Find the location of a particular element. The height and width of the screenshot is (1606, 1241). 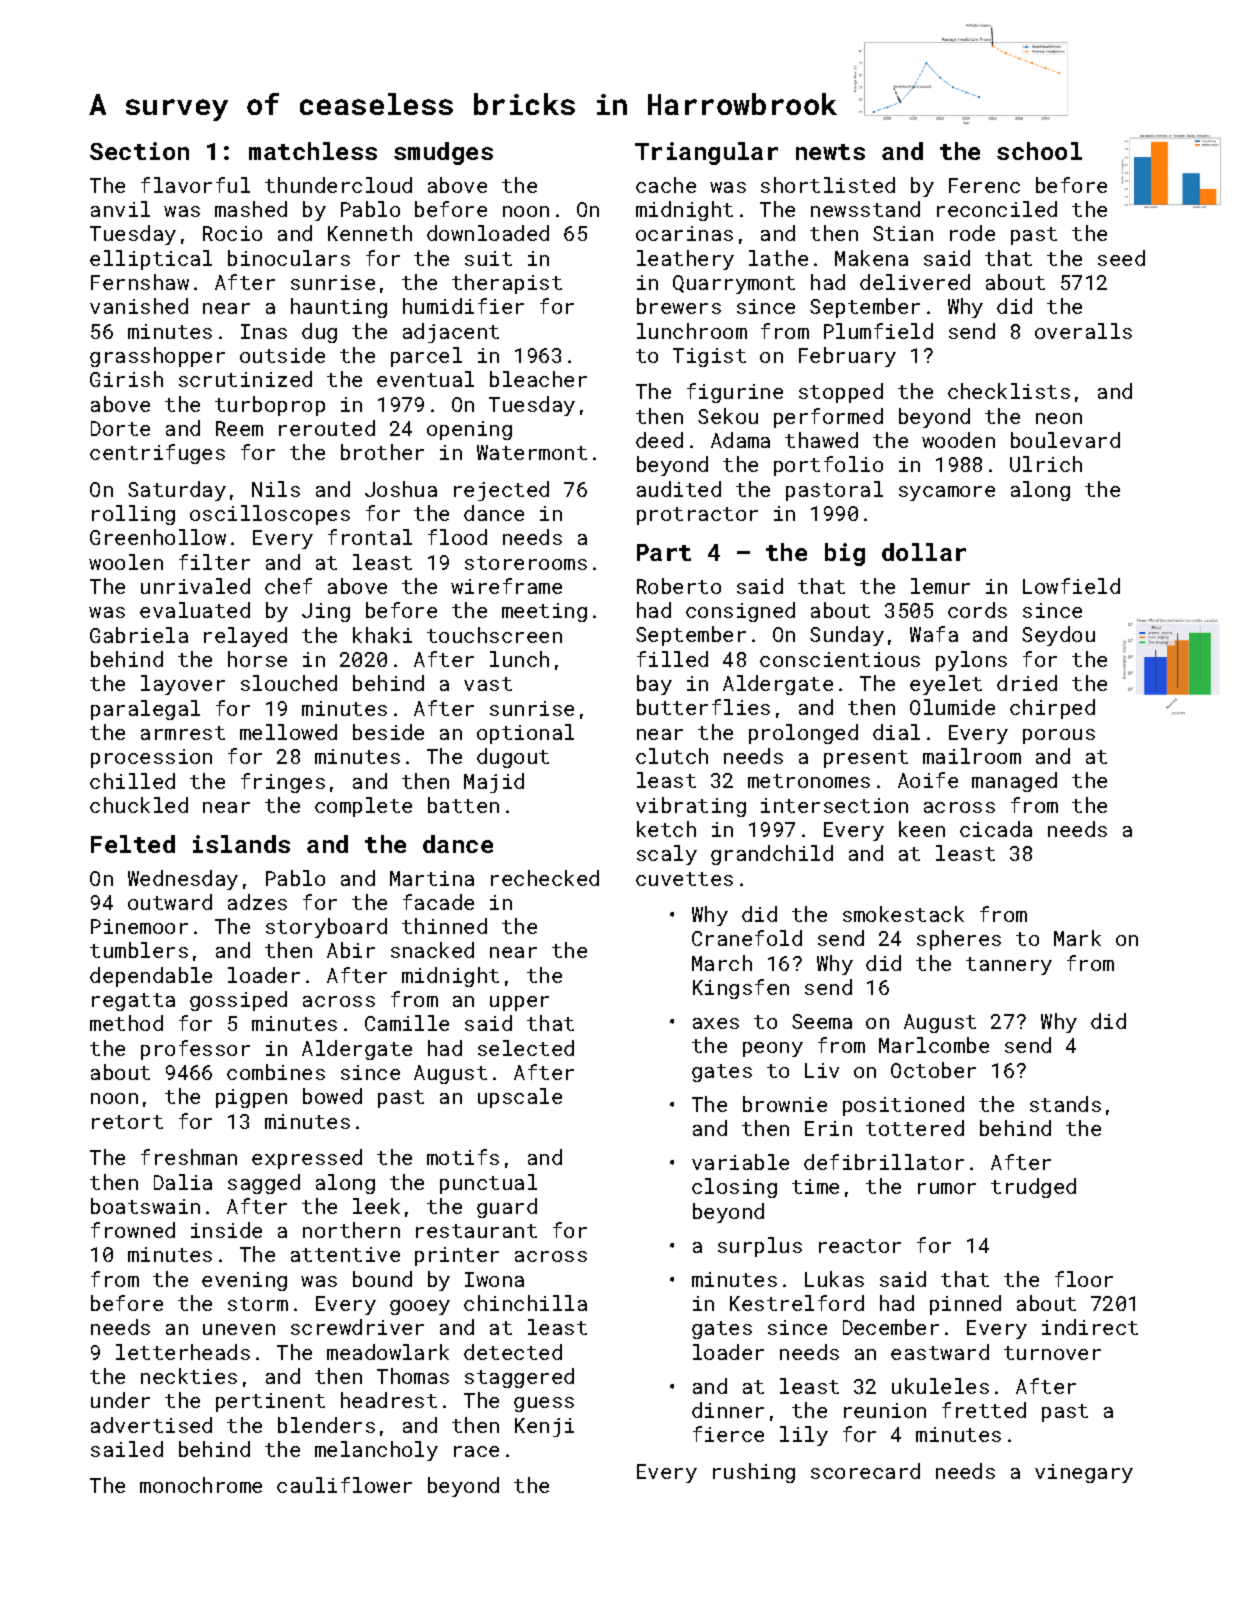

advertised is located at coordinates (151, 1425).
